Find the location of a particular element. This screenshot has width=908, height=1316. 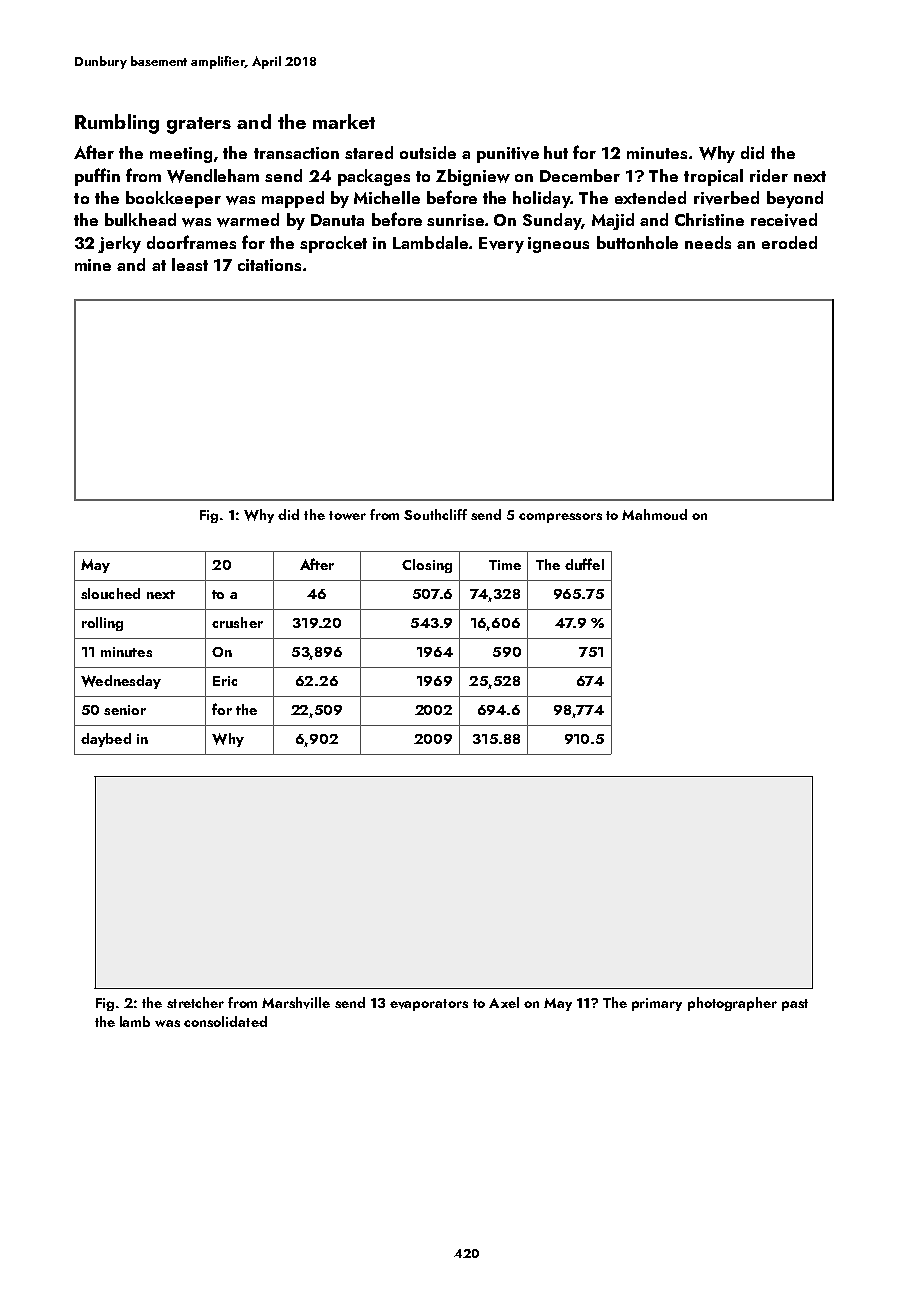

slouched is located at coordinates (110, 593).
